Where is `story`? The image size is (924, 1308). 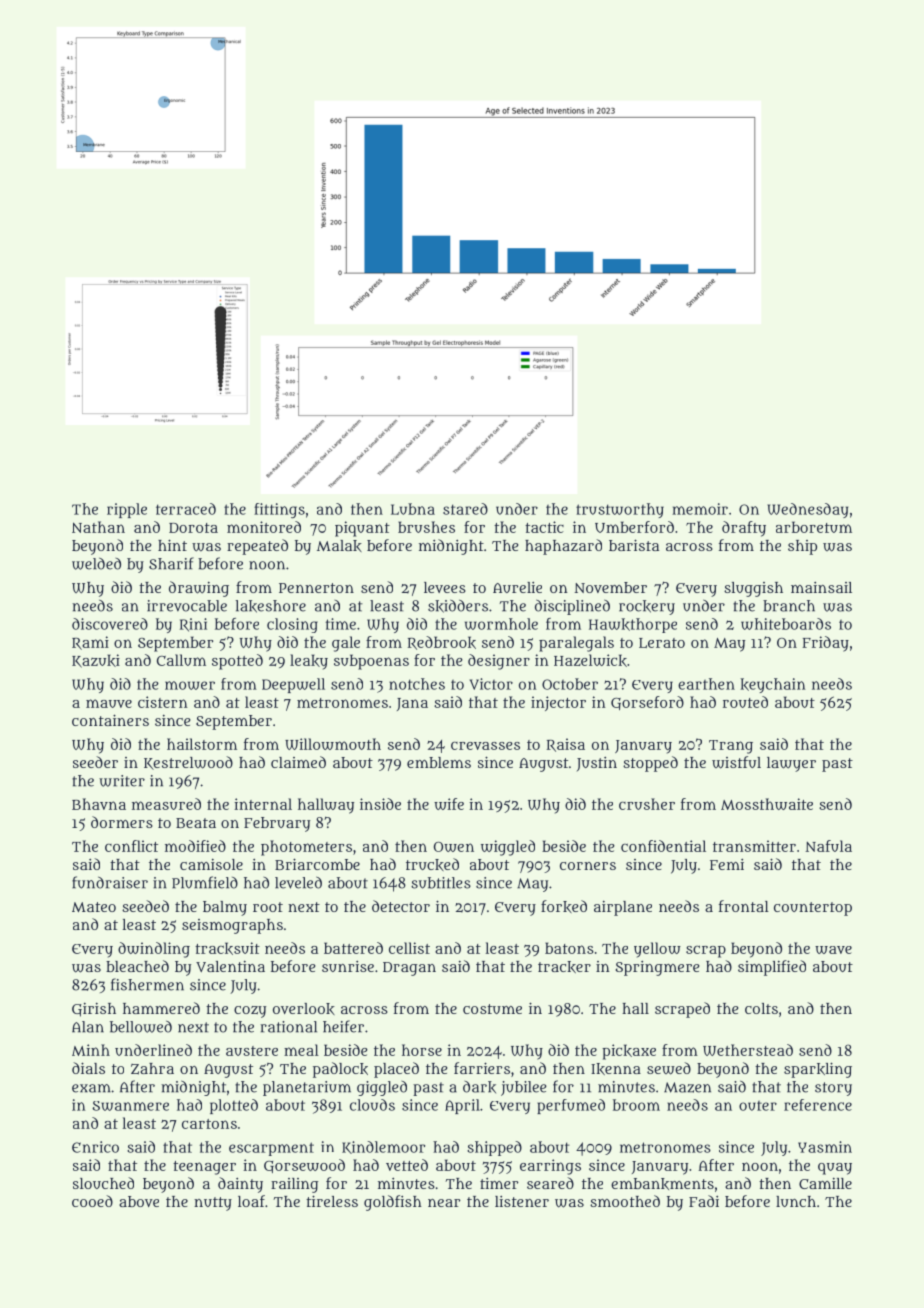
story is located at coordinates (833, 1089).
